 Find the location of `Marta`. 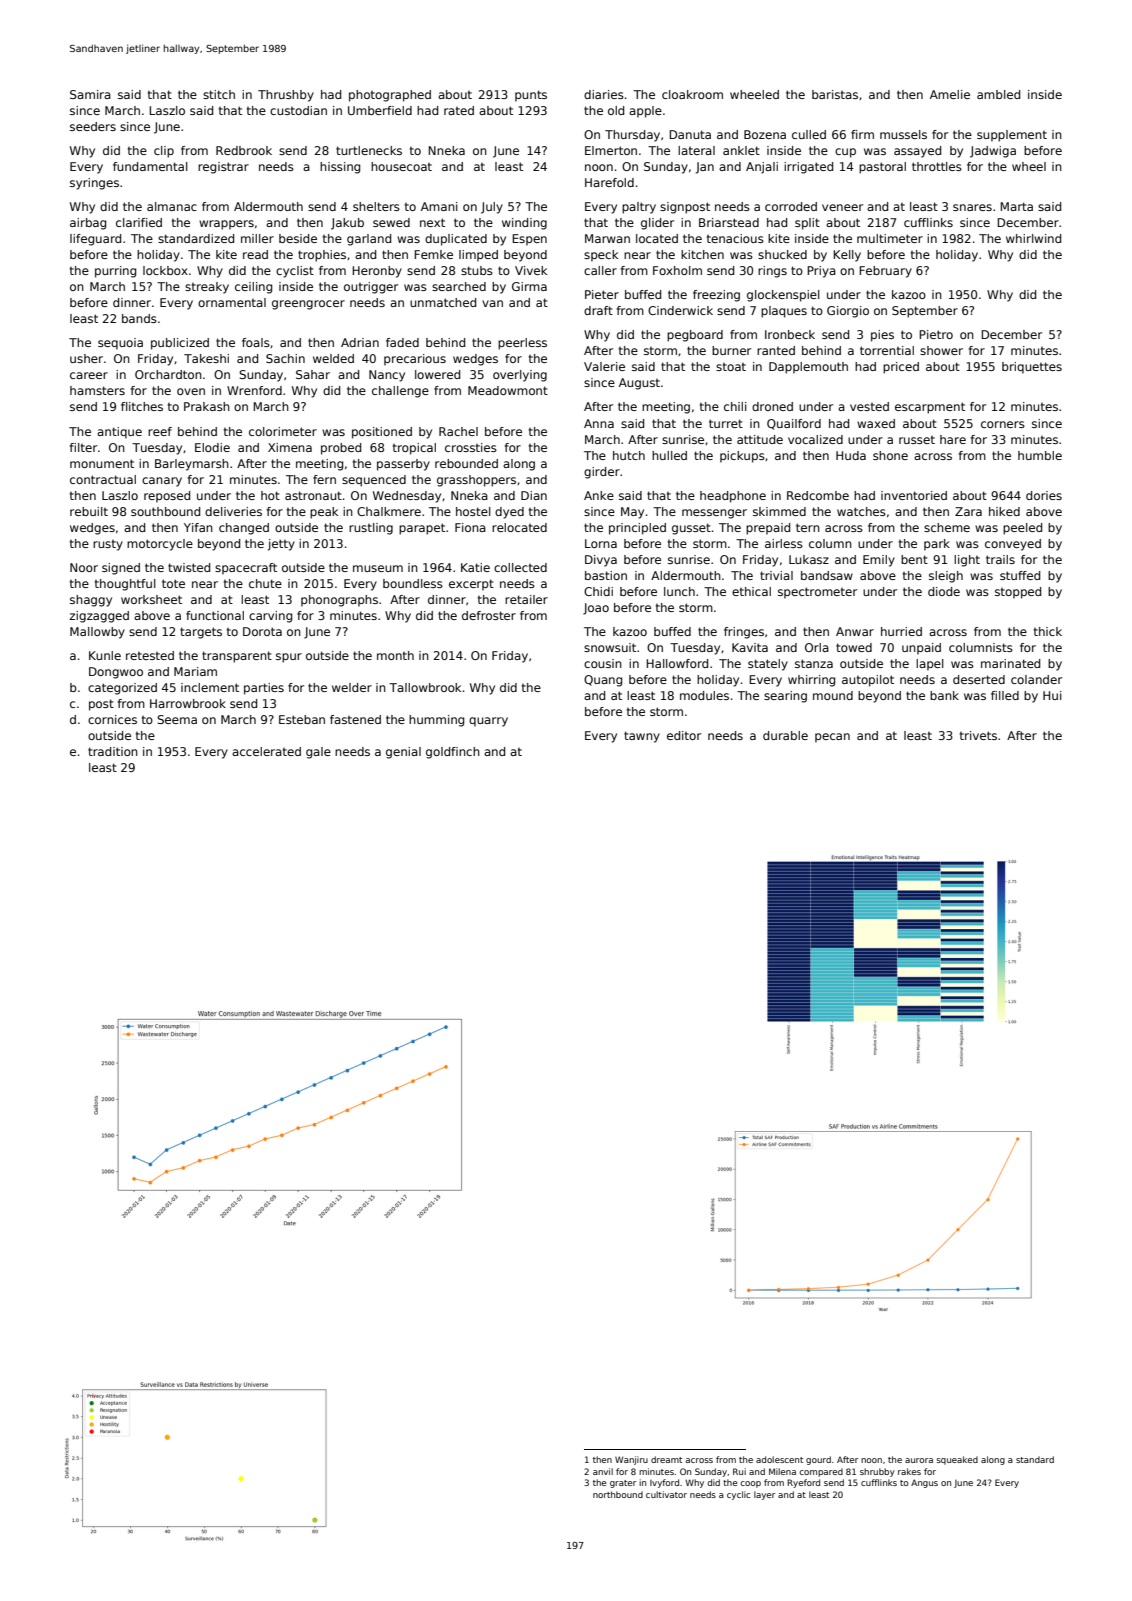

Marta is located at coordinates (1016, 206).
